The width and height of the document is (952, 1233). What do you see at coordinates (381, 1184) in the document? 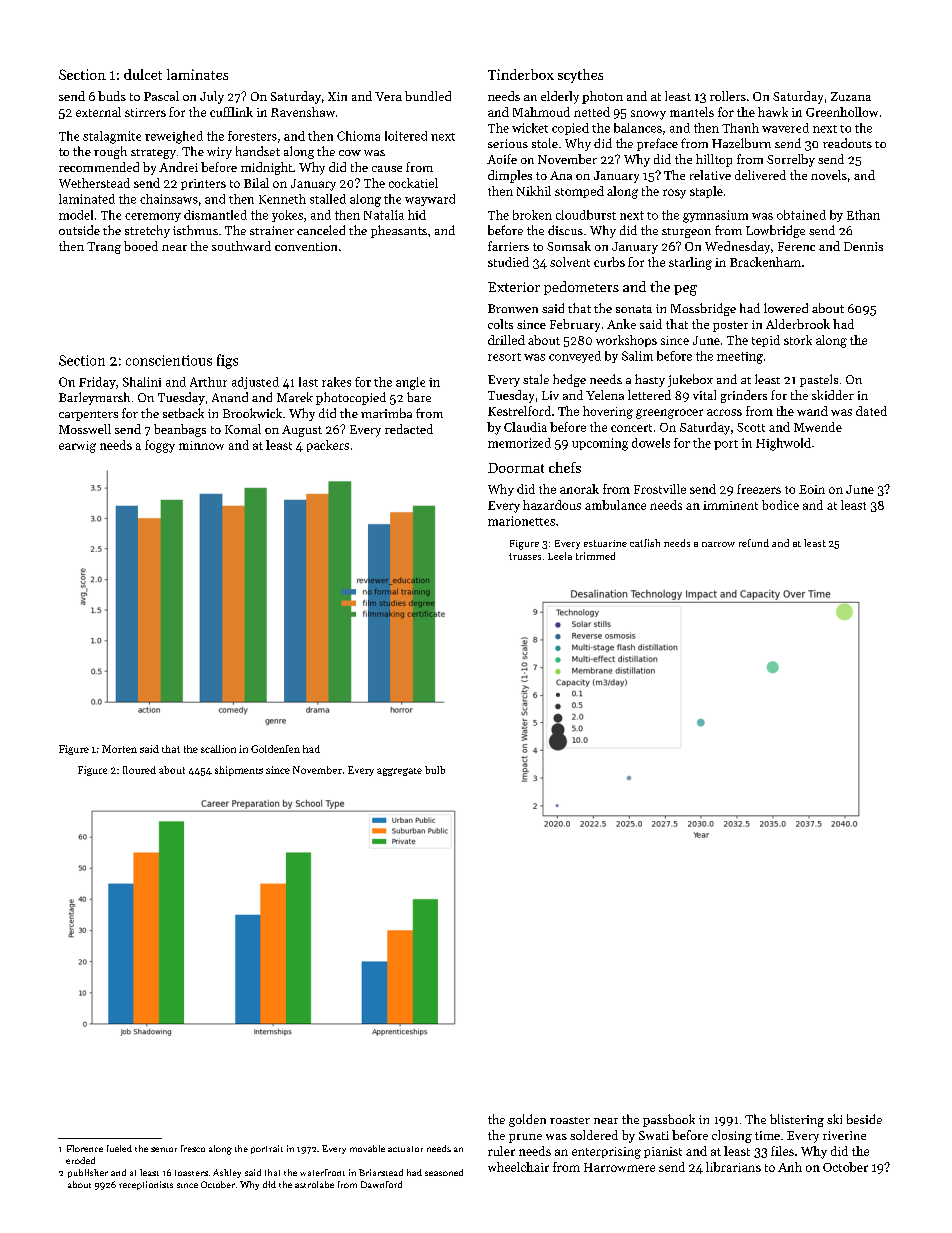
I see `Dawnford` at bounding box center [381, 1184].
